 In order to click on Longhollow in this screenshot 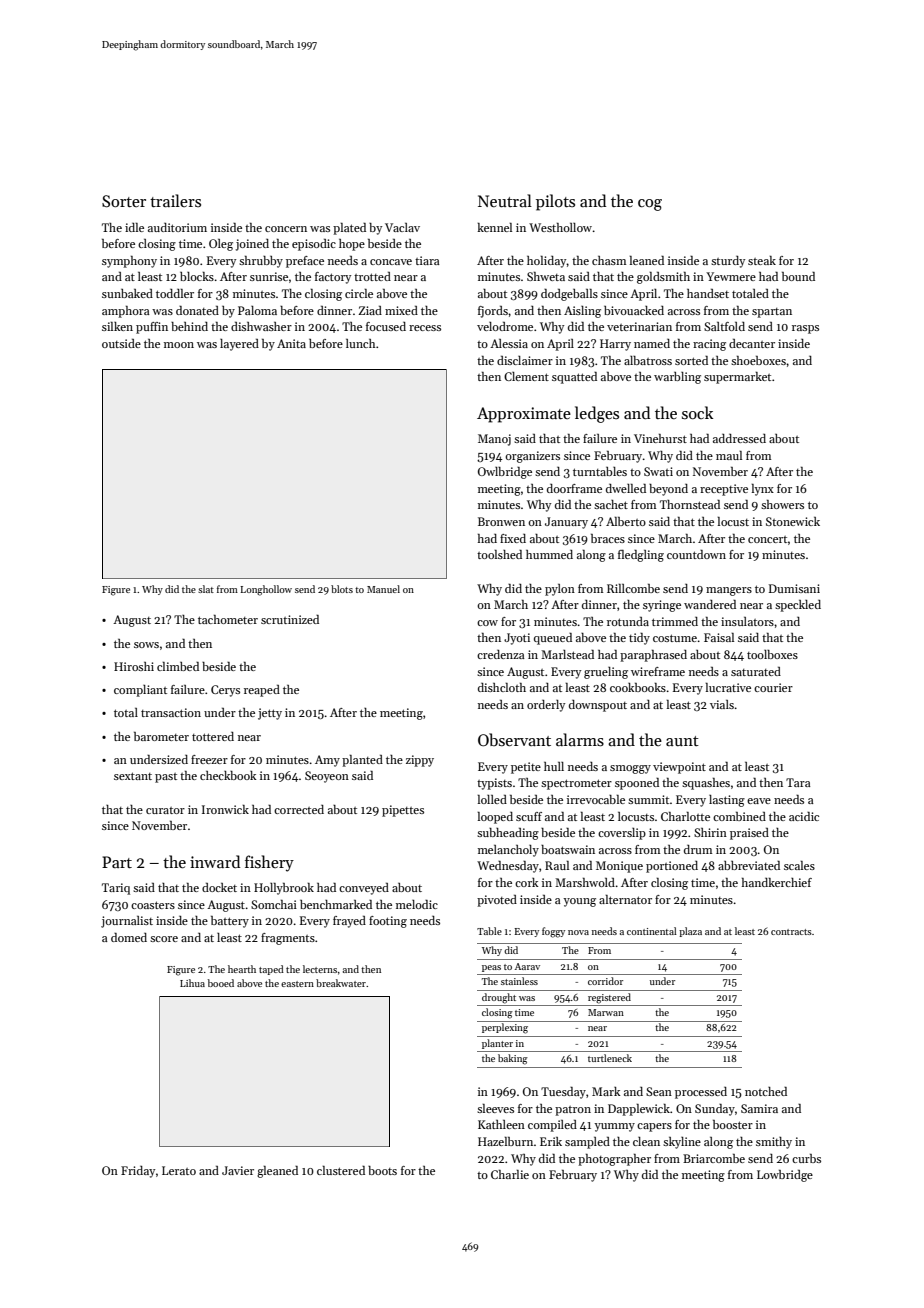, I will do `click(266, 590)`.
